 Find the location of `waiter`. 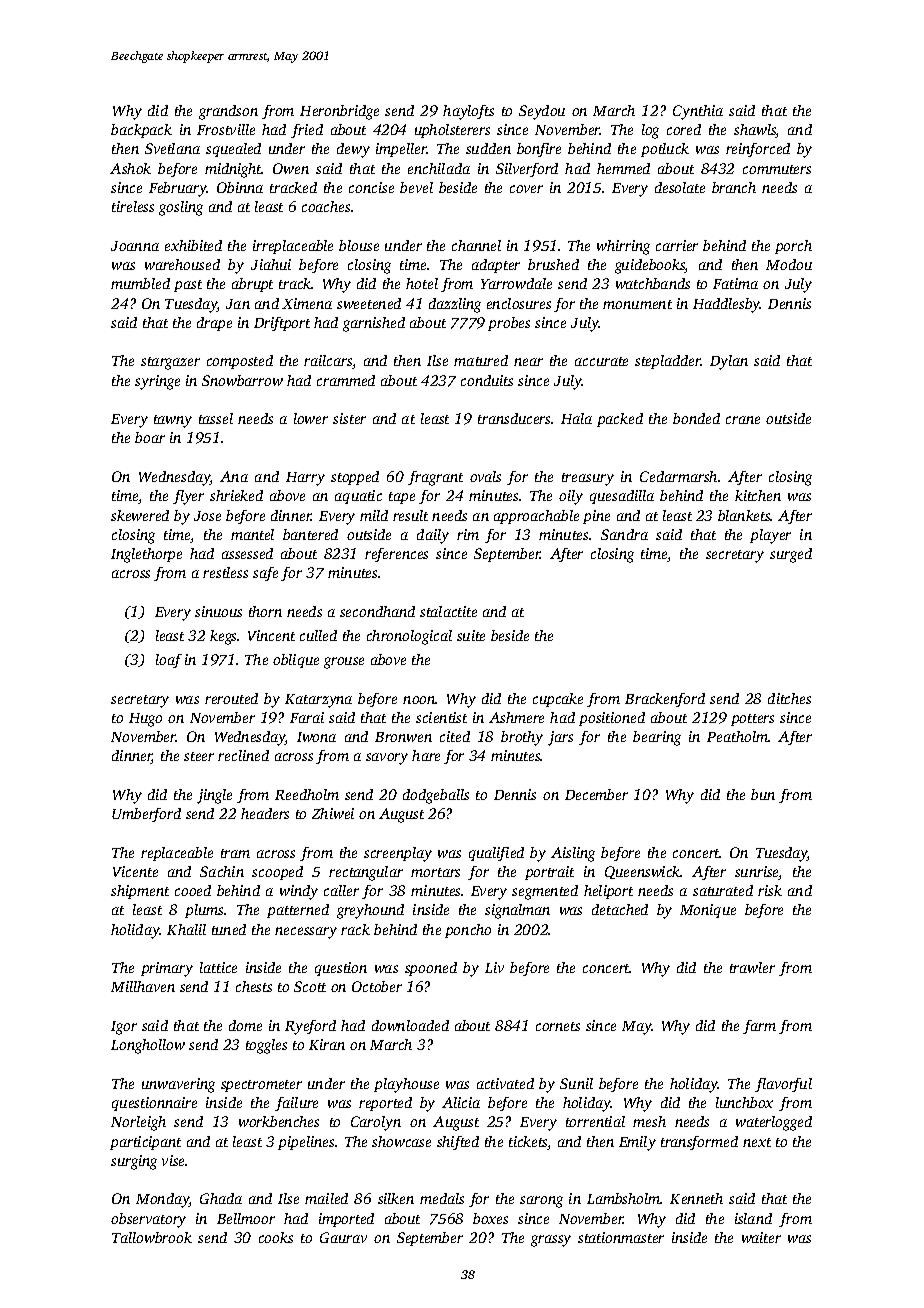

waiter is located at coordinates (761, 1237).
